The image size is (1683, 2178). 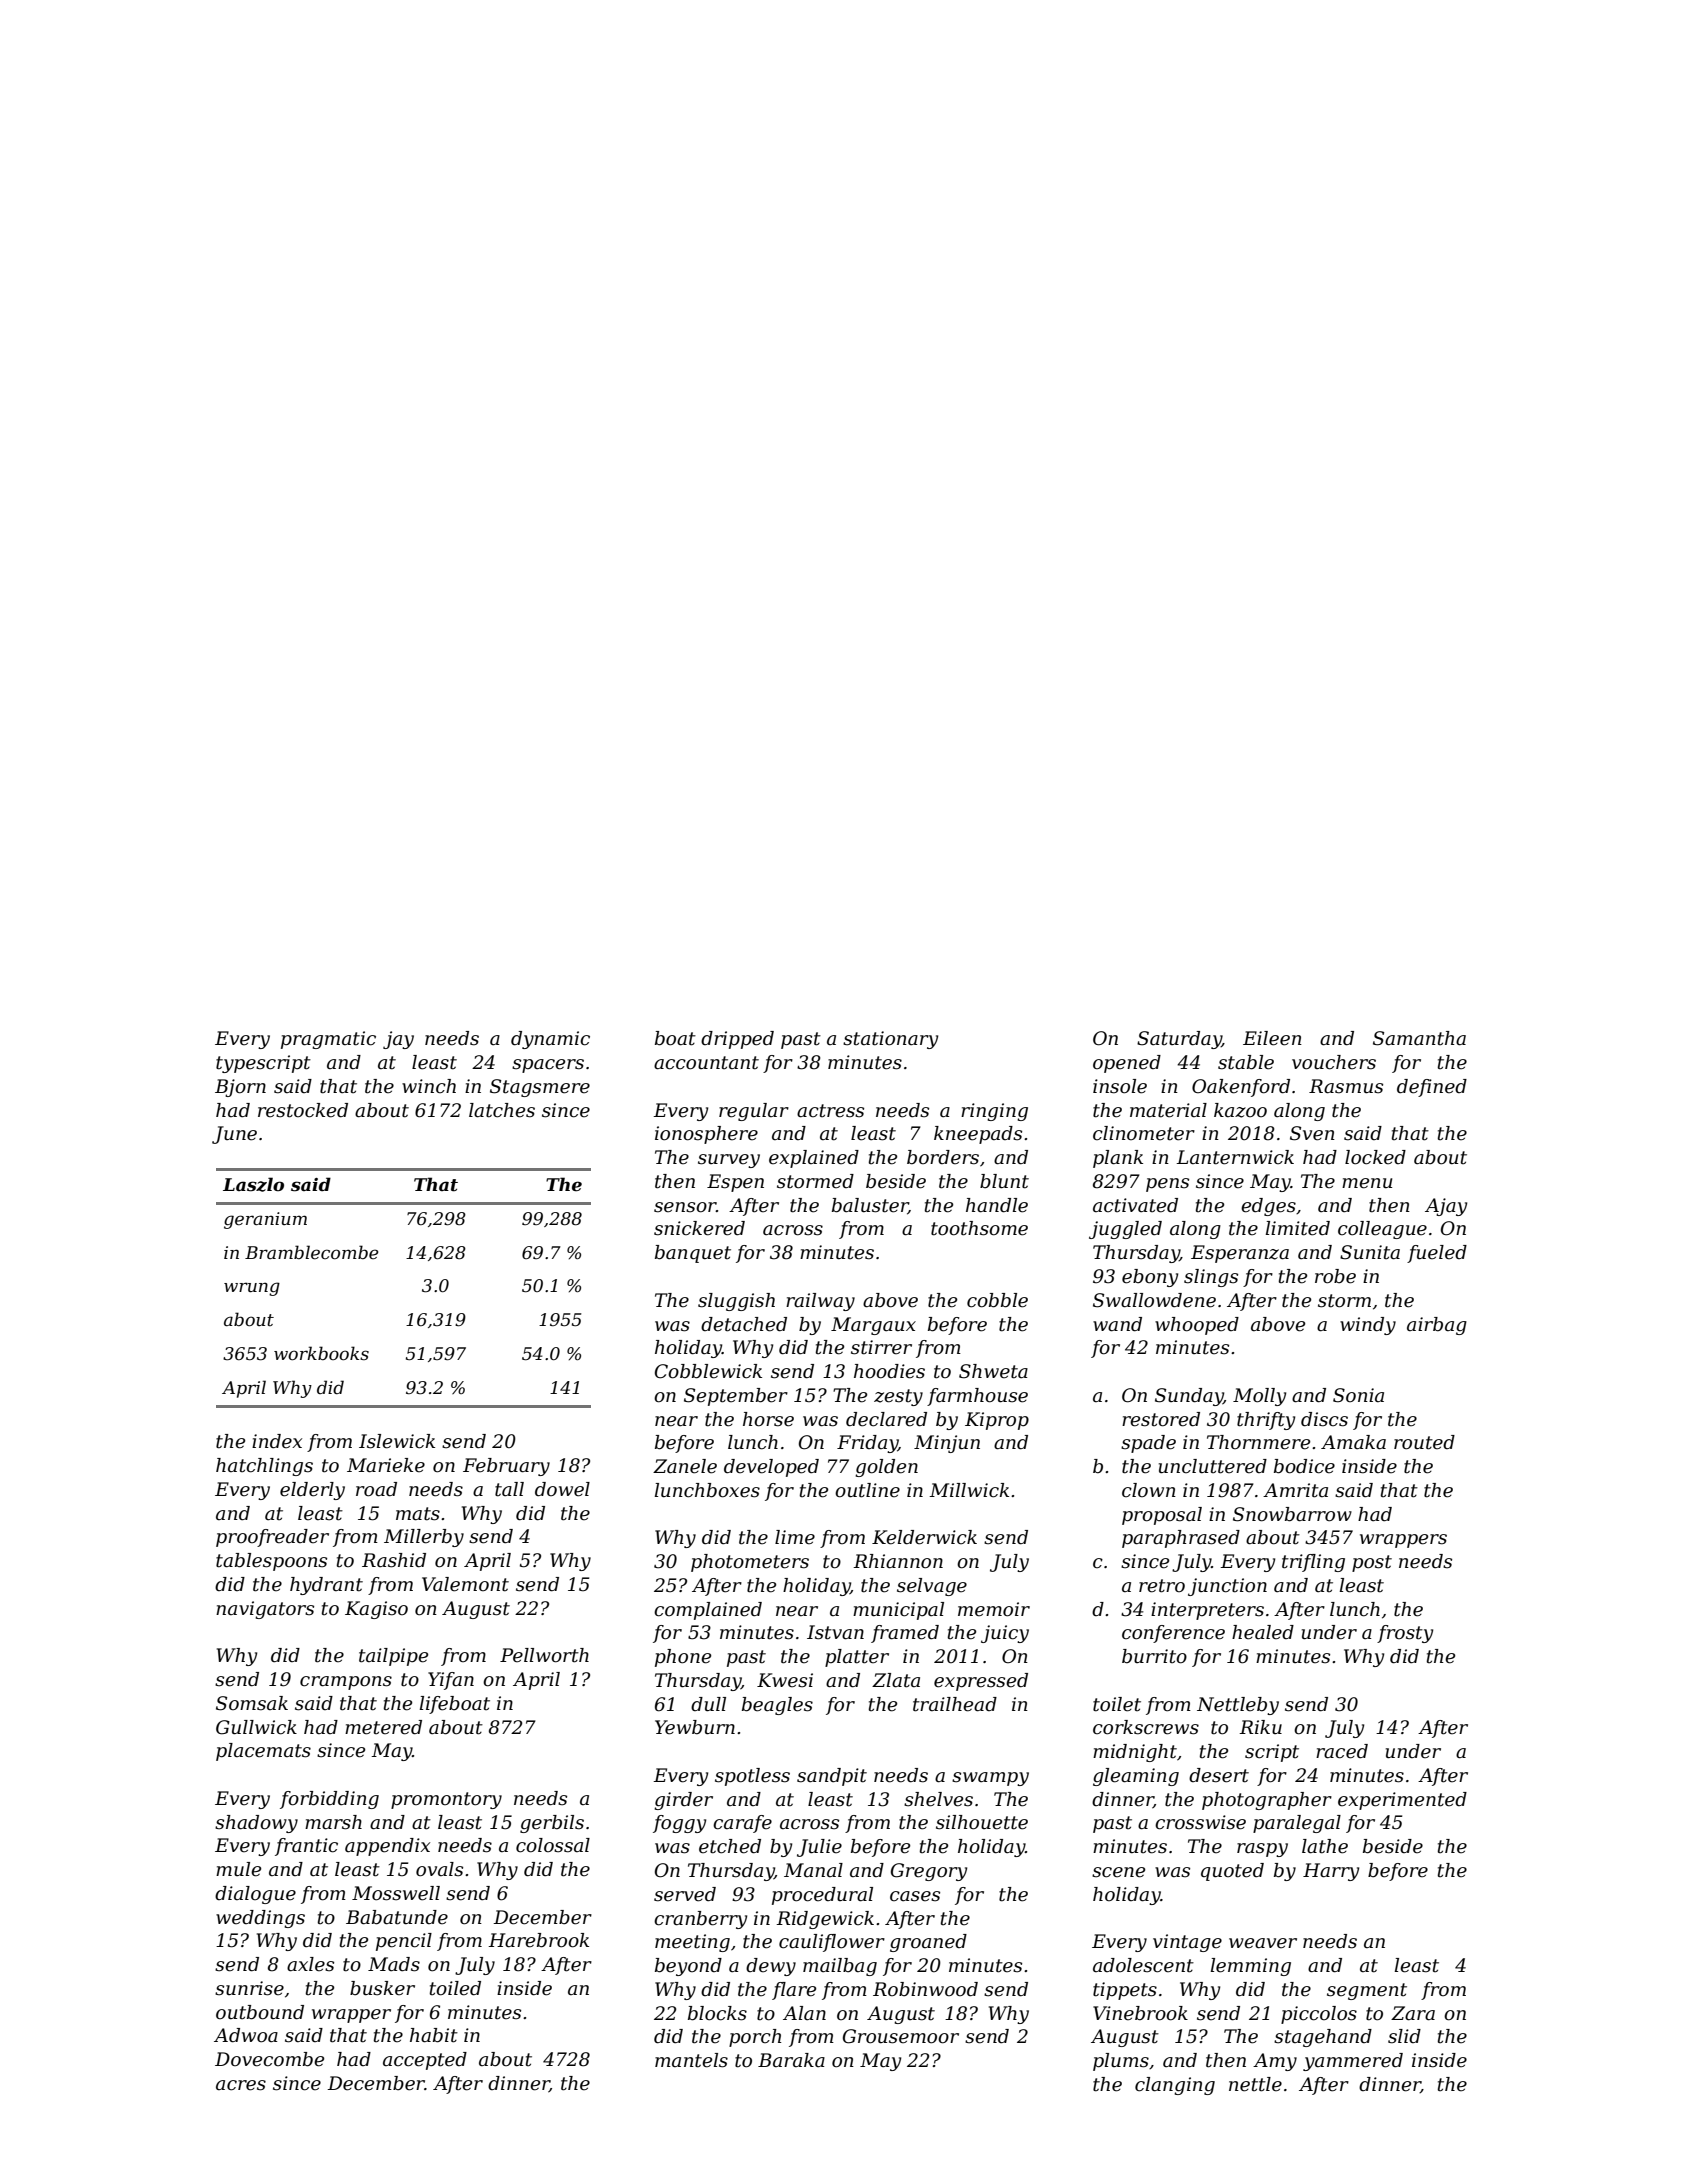 I want to click on raced, so click(x=1342, y=1751).
